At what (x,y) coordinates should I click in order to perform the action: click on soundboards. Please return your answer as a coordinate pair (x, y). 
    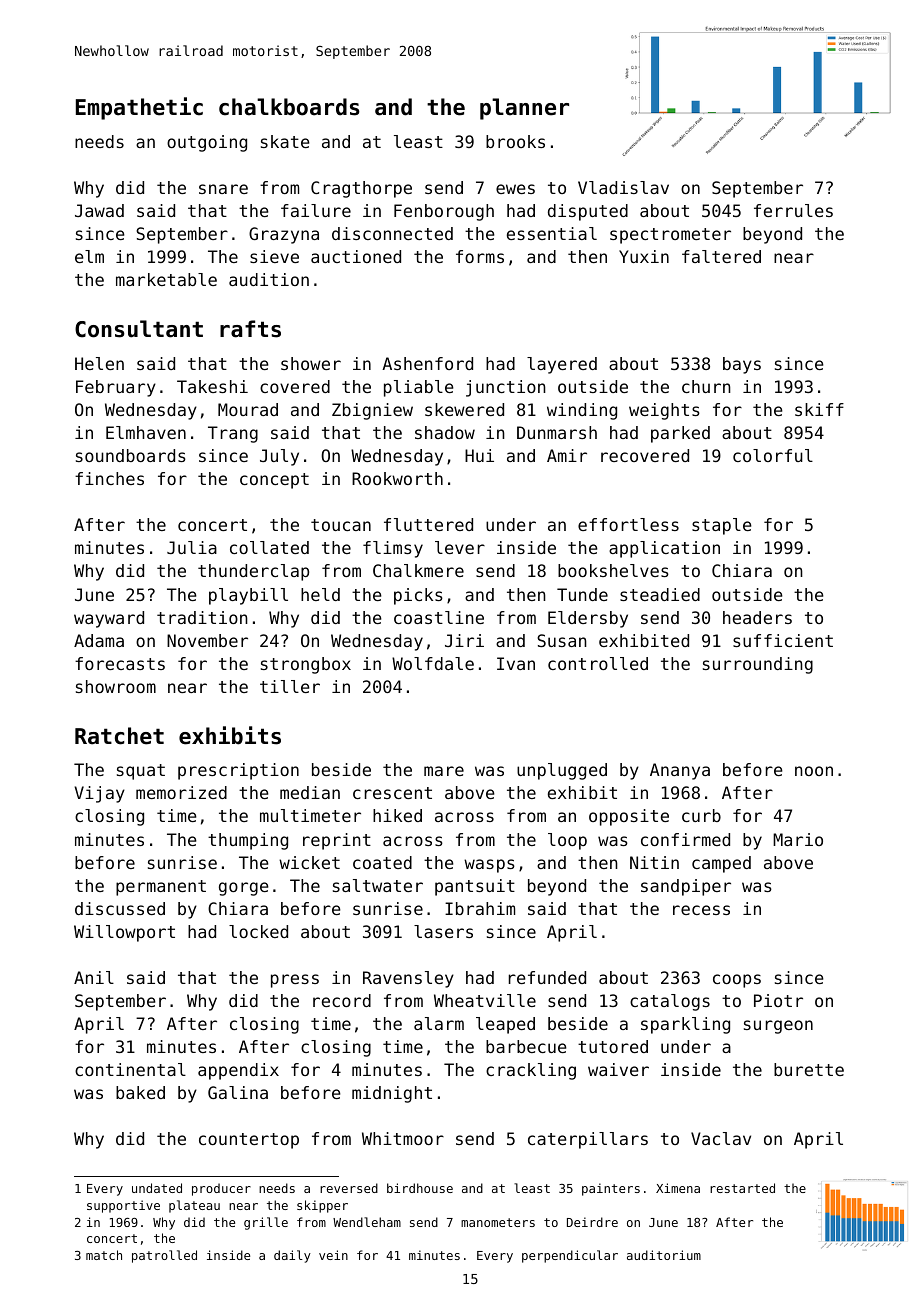
    Looking at the image, I should click on (131, 455).
